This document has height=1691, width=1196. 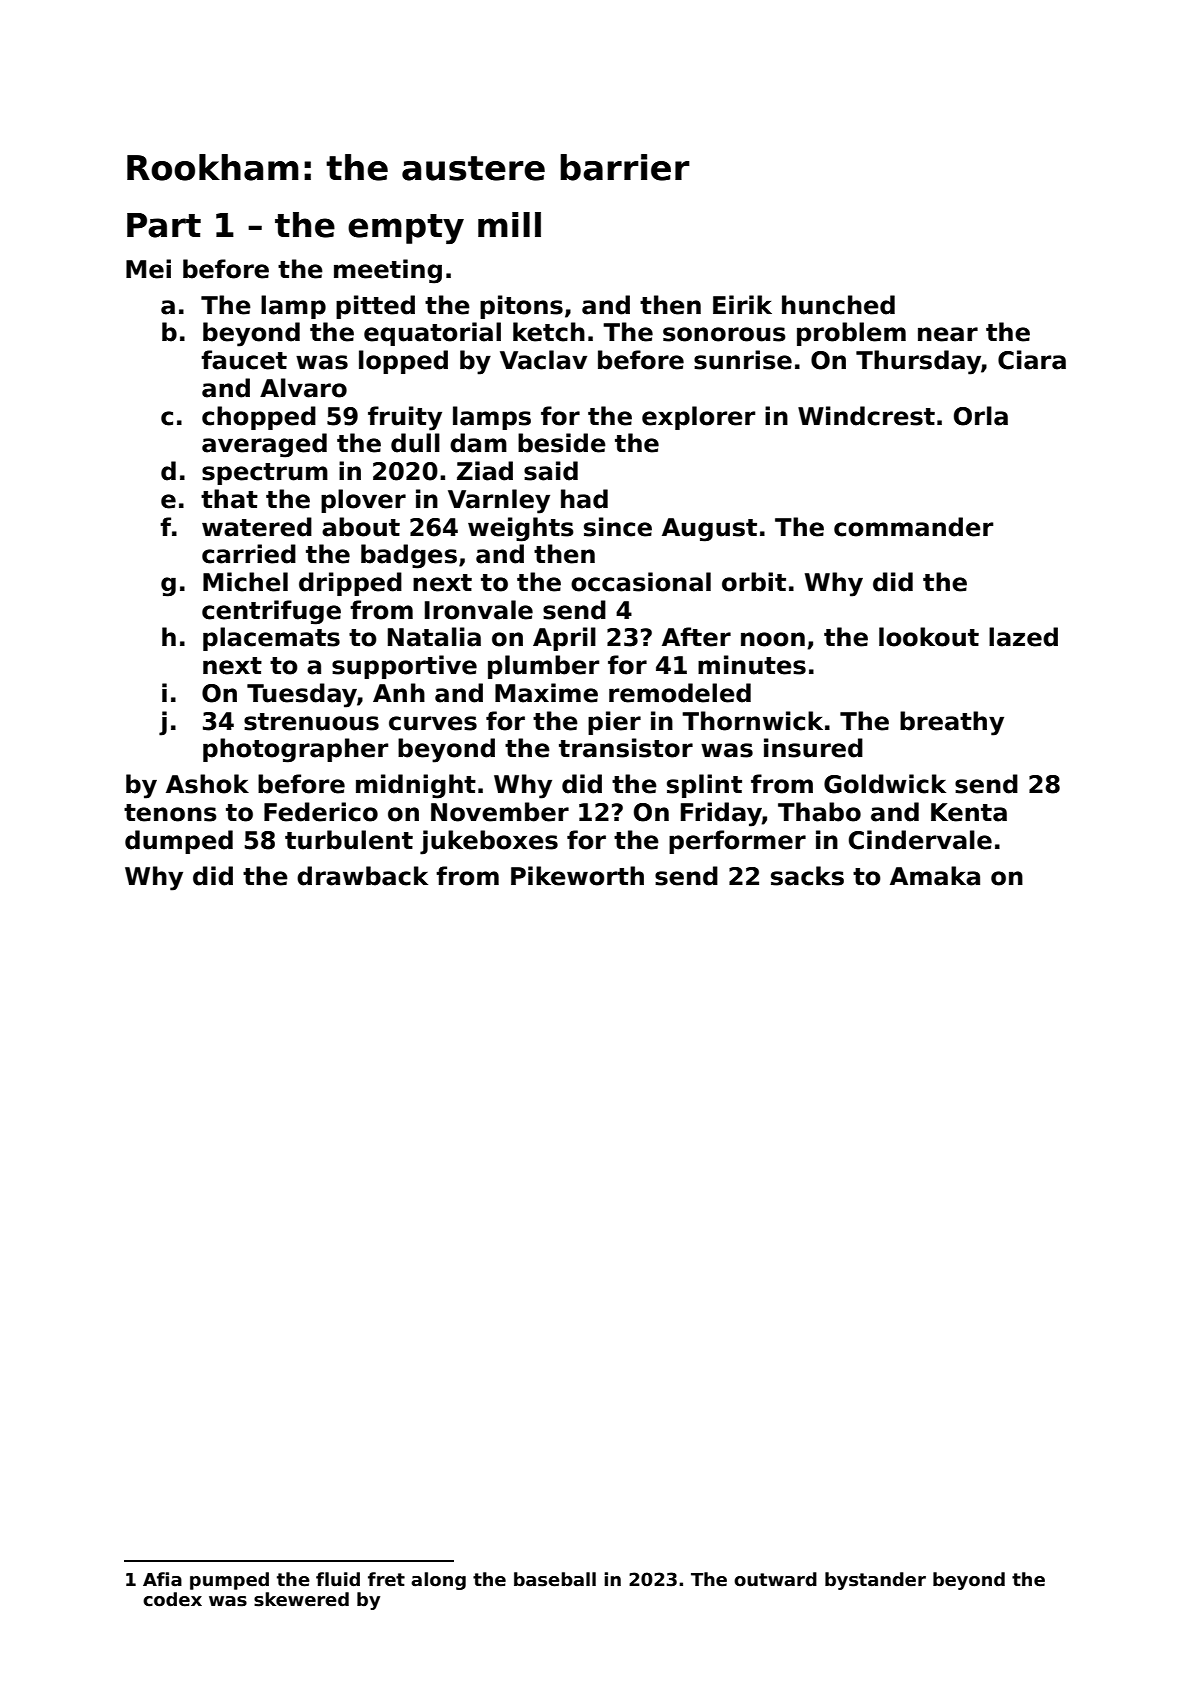 I want to click on Pikeworth, so click(x=577, y=876).
